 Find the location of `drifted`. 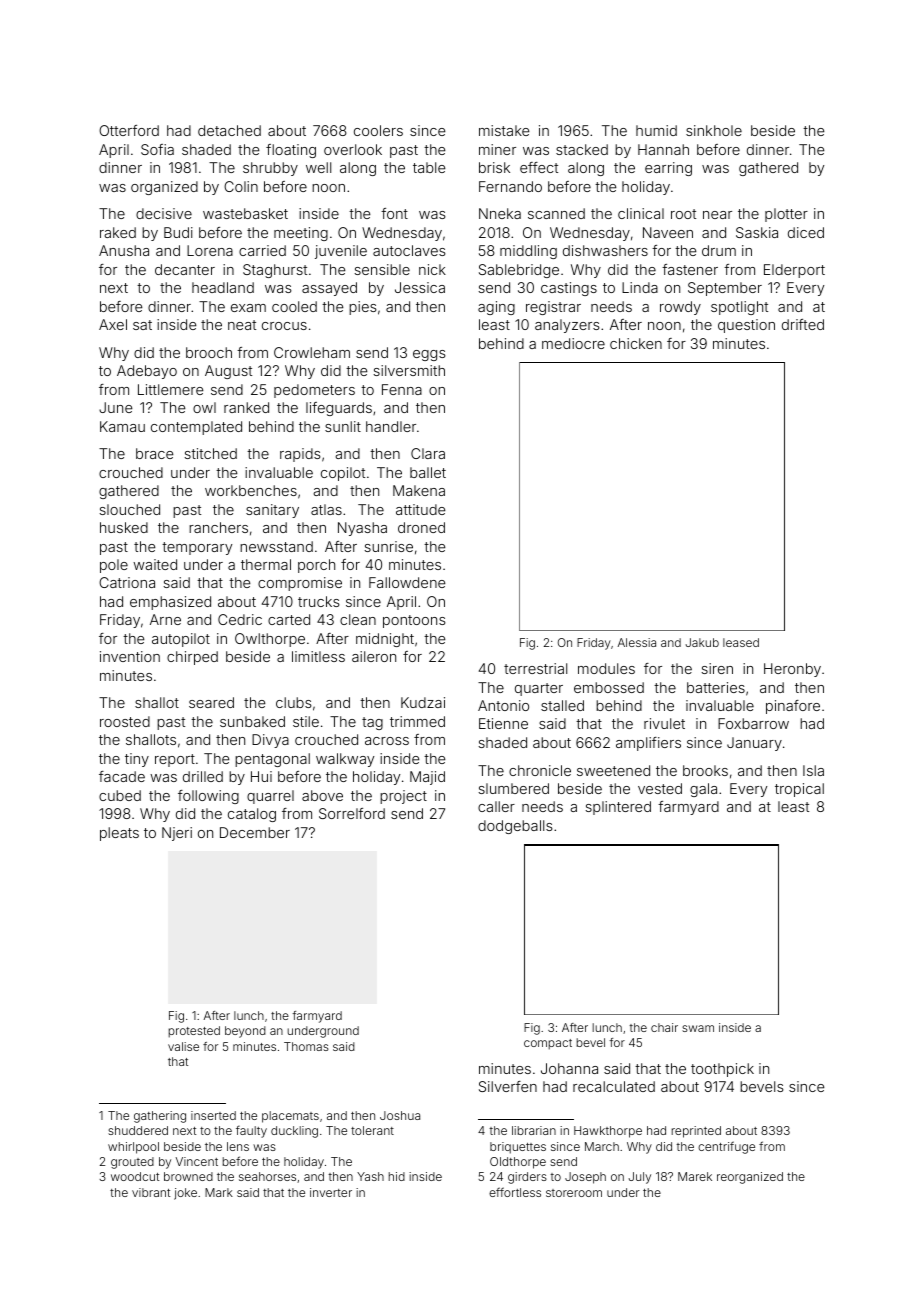

drifted is located at coordinates (803, 324).
